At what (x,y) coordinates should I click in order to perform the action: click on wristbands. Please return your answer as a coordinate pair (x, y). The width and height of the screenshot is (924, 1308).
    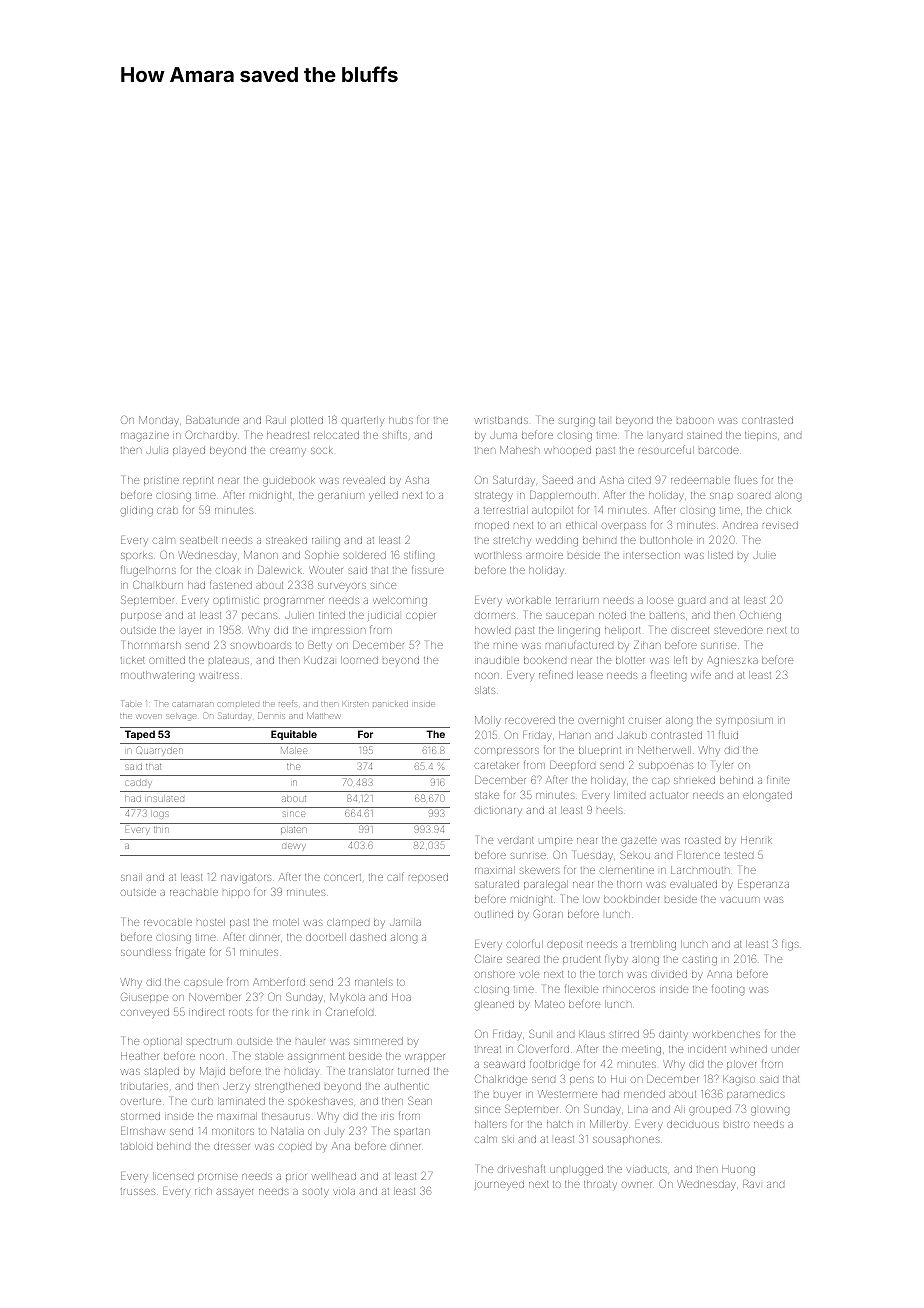
    Looking at the image, I should click on (501, 420).
